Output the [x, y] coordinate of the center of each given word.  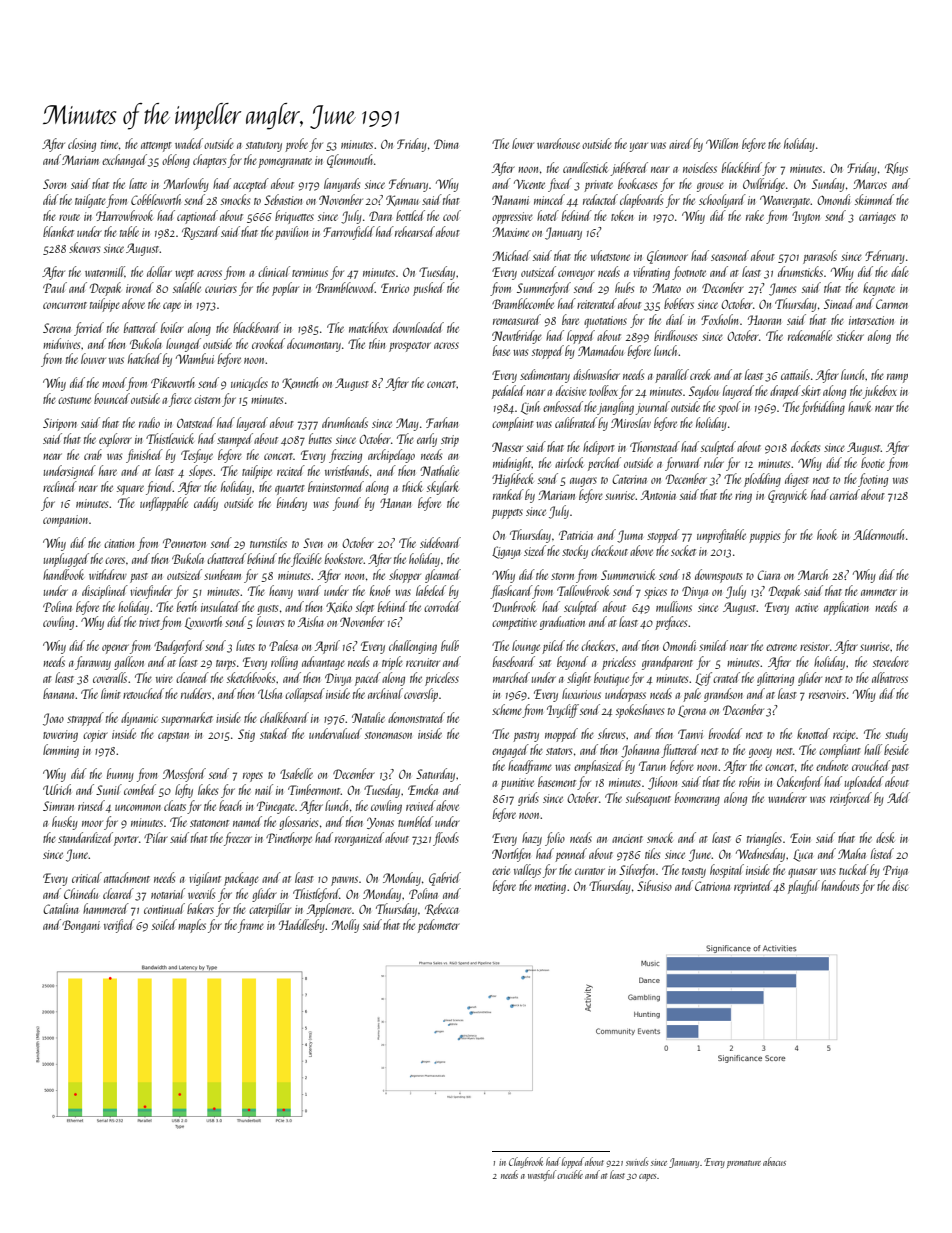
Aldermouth [878, 534]
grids [528, 799]
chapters [209, 161]
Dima [446, 144]
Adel [898, 797]
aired [680, 143]
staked [274, 733]
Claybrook [526, 1162]
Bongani [81, 926]
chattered [226, 558]
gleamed [443, 576]
